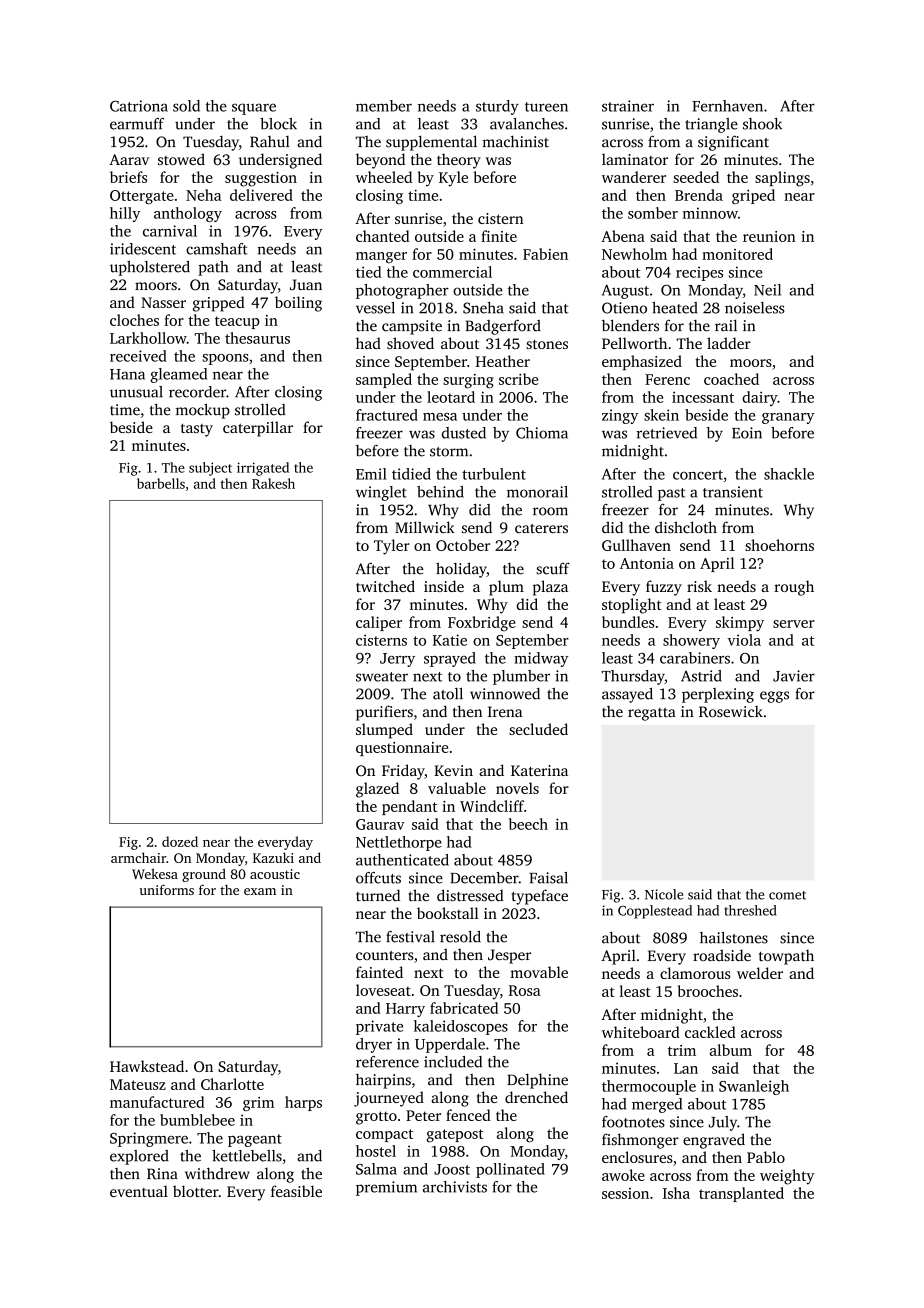 Image resolution: width=924 pixels, height=1308 pixels. I want to click on Kyle, so click(453, 179).
